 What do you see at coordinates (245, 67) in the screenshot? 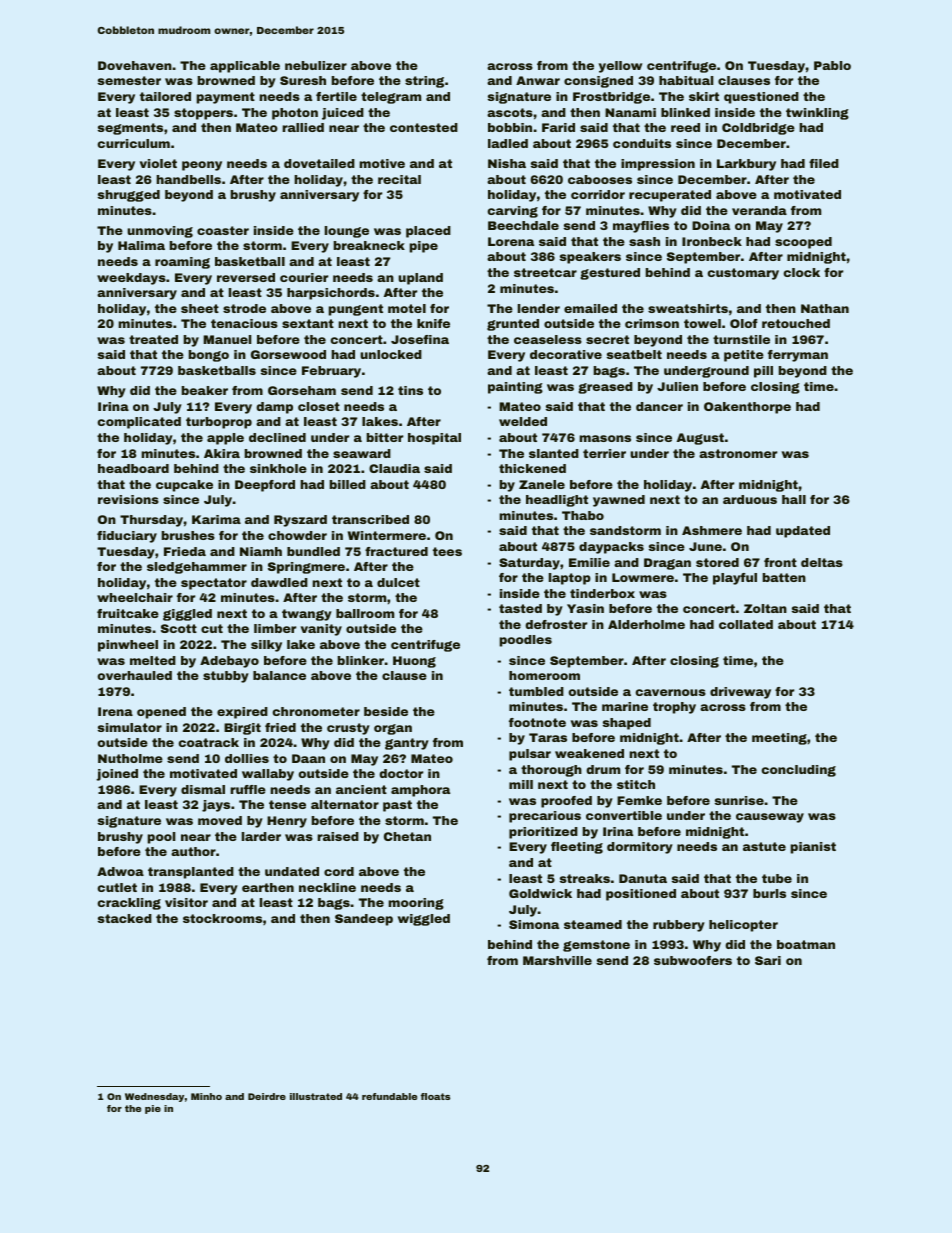
I see `applicable` at bounding box center [245, 67].
